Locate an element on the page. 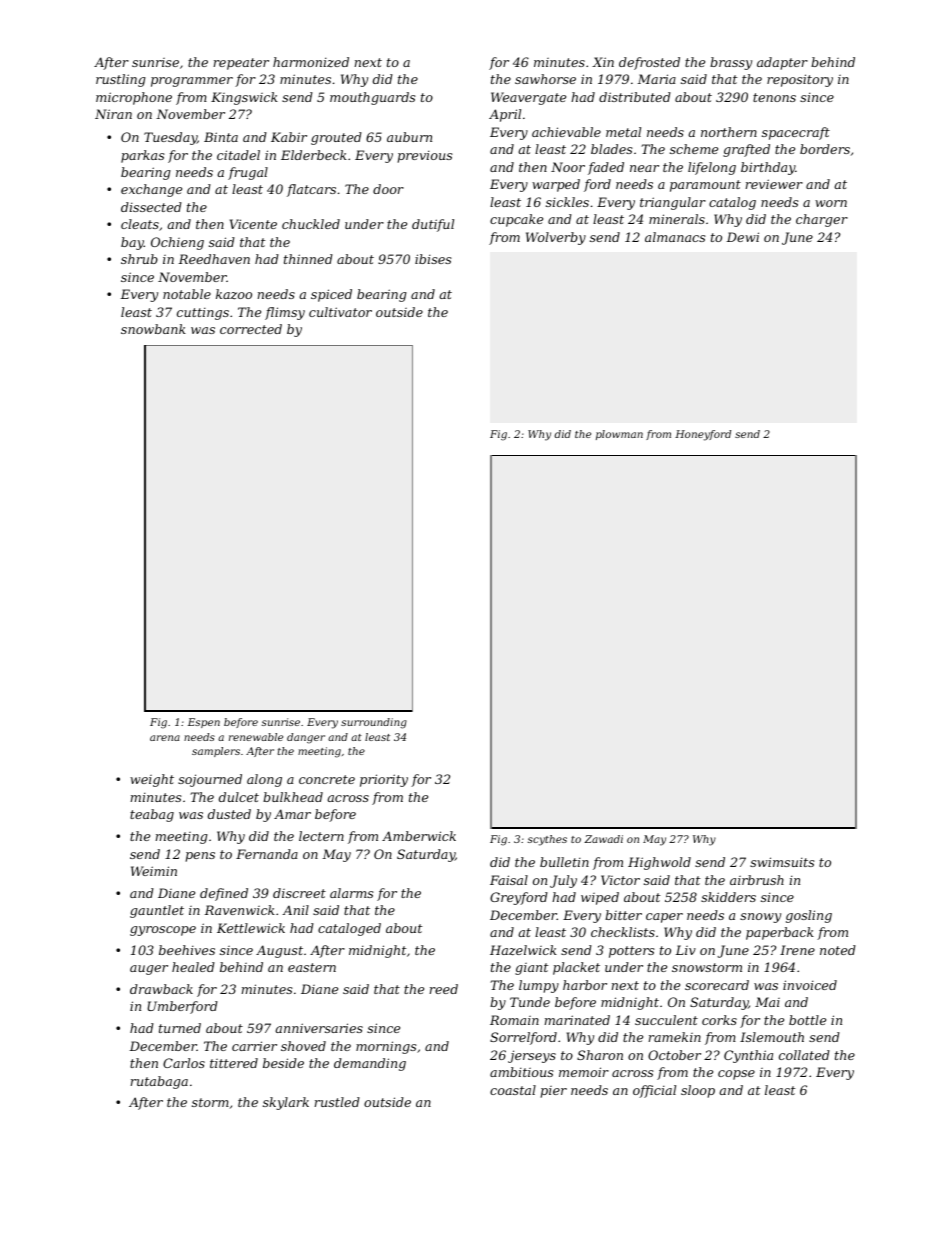  Espen is located at coordinates (204, 723).
